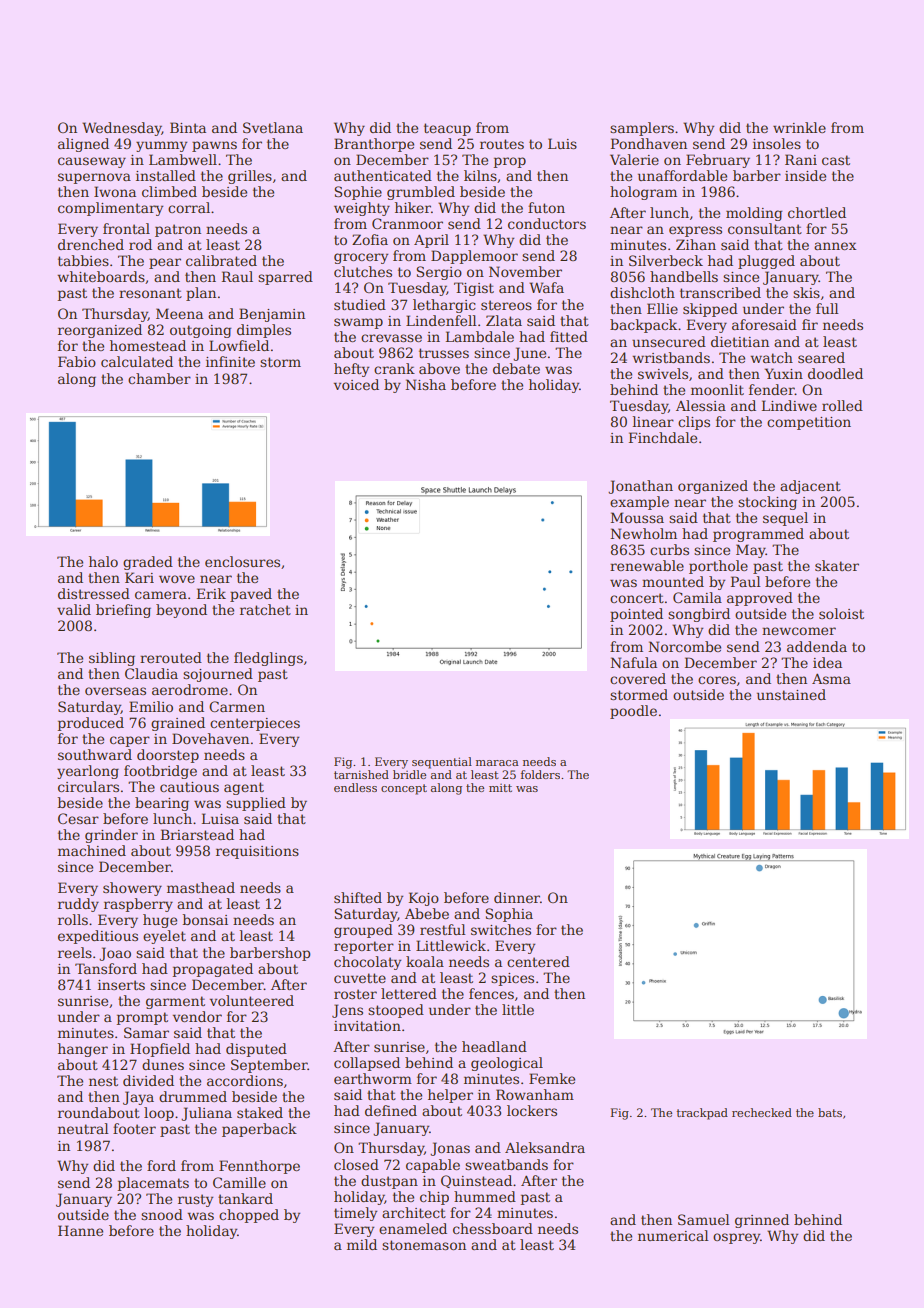 The width and height of the page is (924, 1308). What do you see at coordinates (673, 1235) in the page?
I see `numerical` at bounding box center [673, 1235].
